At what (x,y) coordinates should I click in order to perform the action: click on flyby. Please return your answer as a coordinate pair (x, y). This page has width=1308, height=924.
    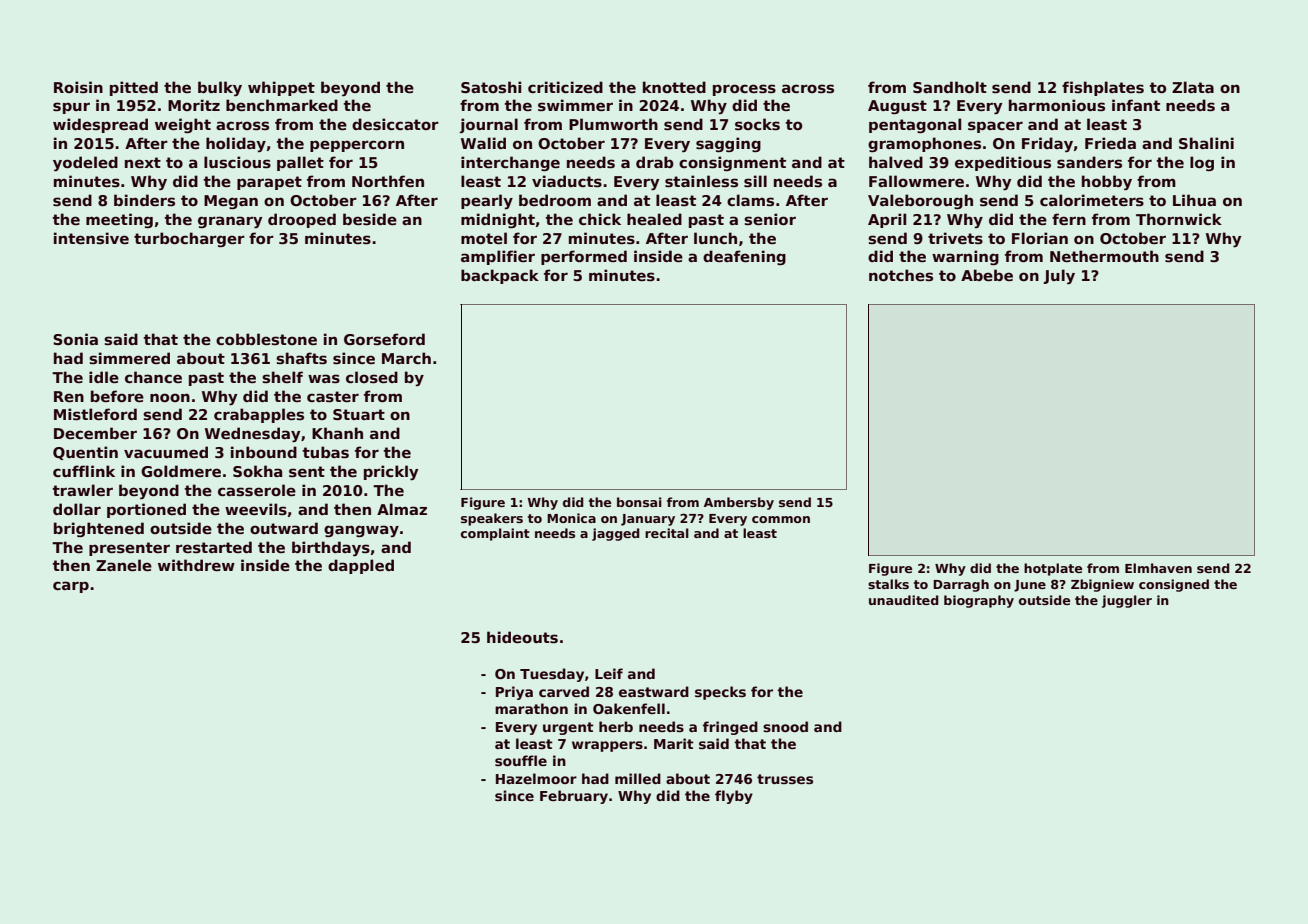
    Looking at the image, I should click on (734, 797).
